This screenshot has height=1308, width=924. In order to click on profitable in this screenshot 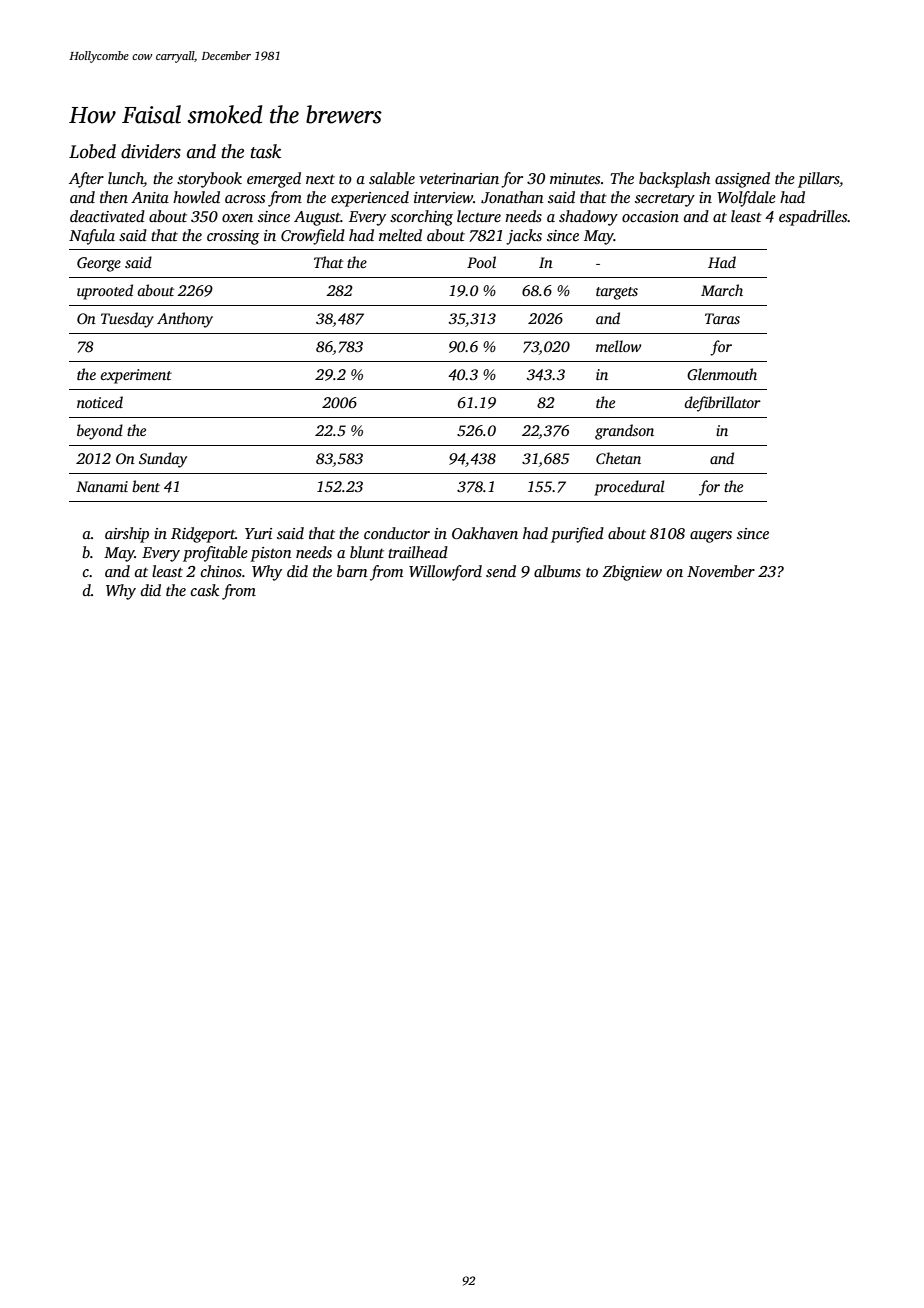, I will do `click(215, 554)`.
